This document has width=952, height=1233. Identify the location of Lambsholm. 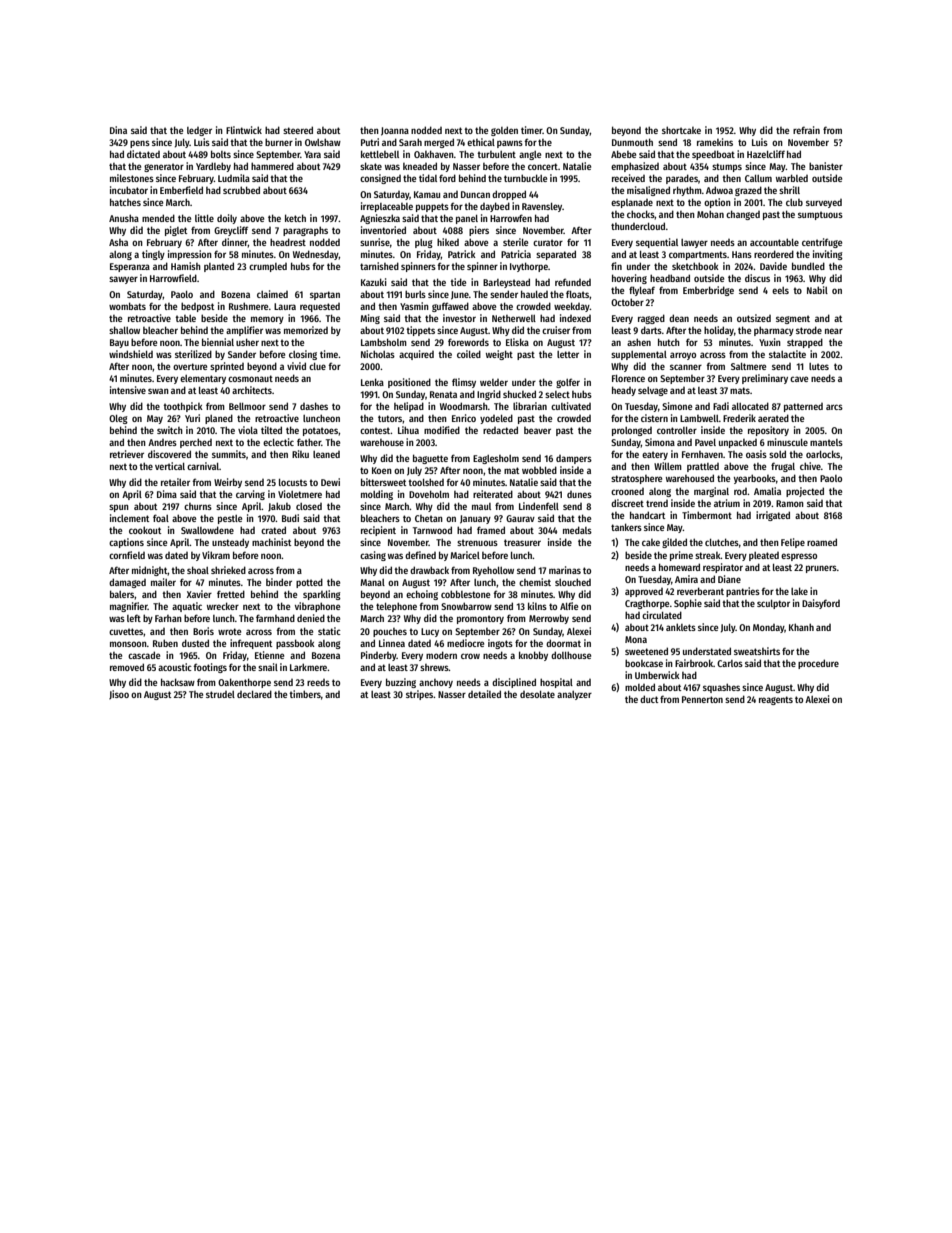
(384, 342).
